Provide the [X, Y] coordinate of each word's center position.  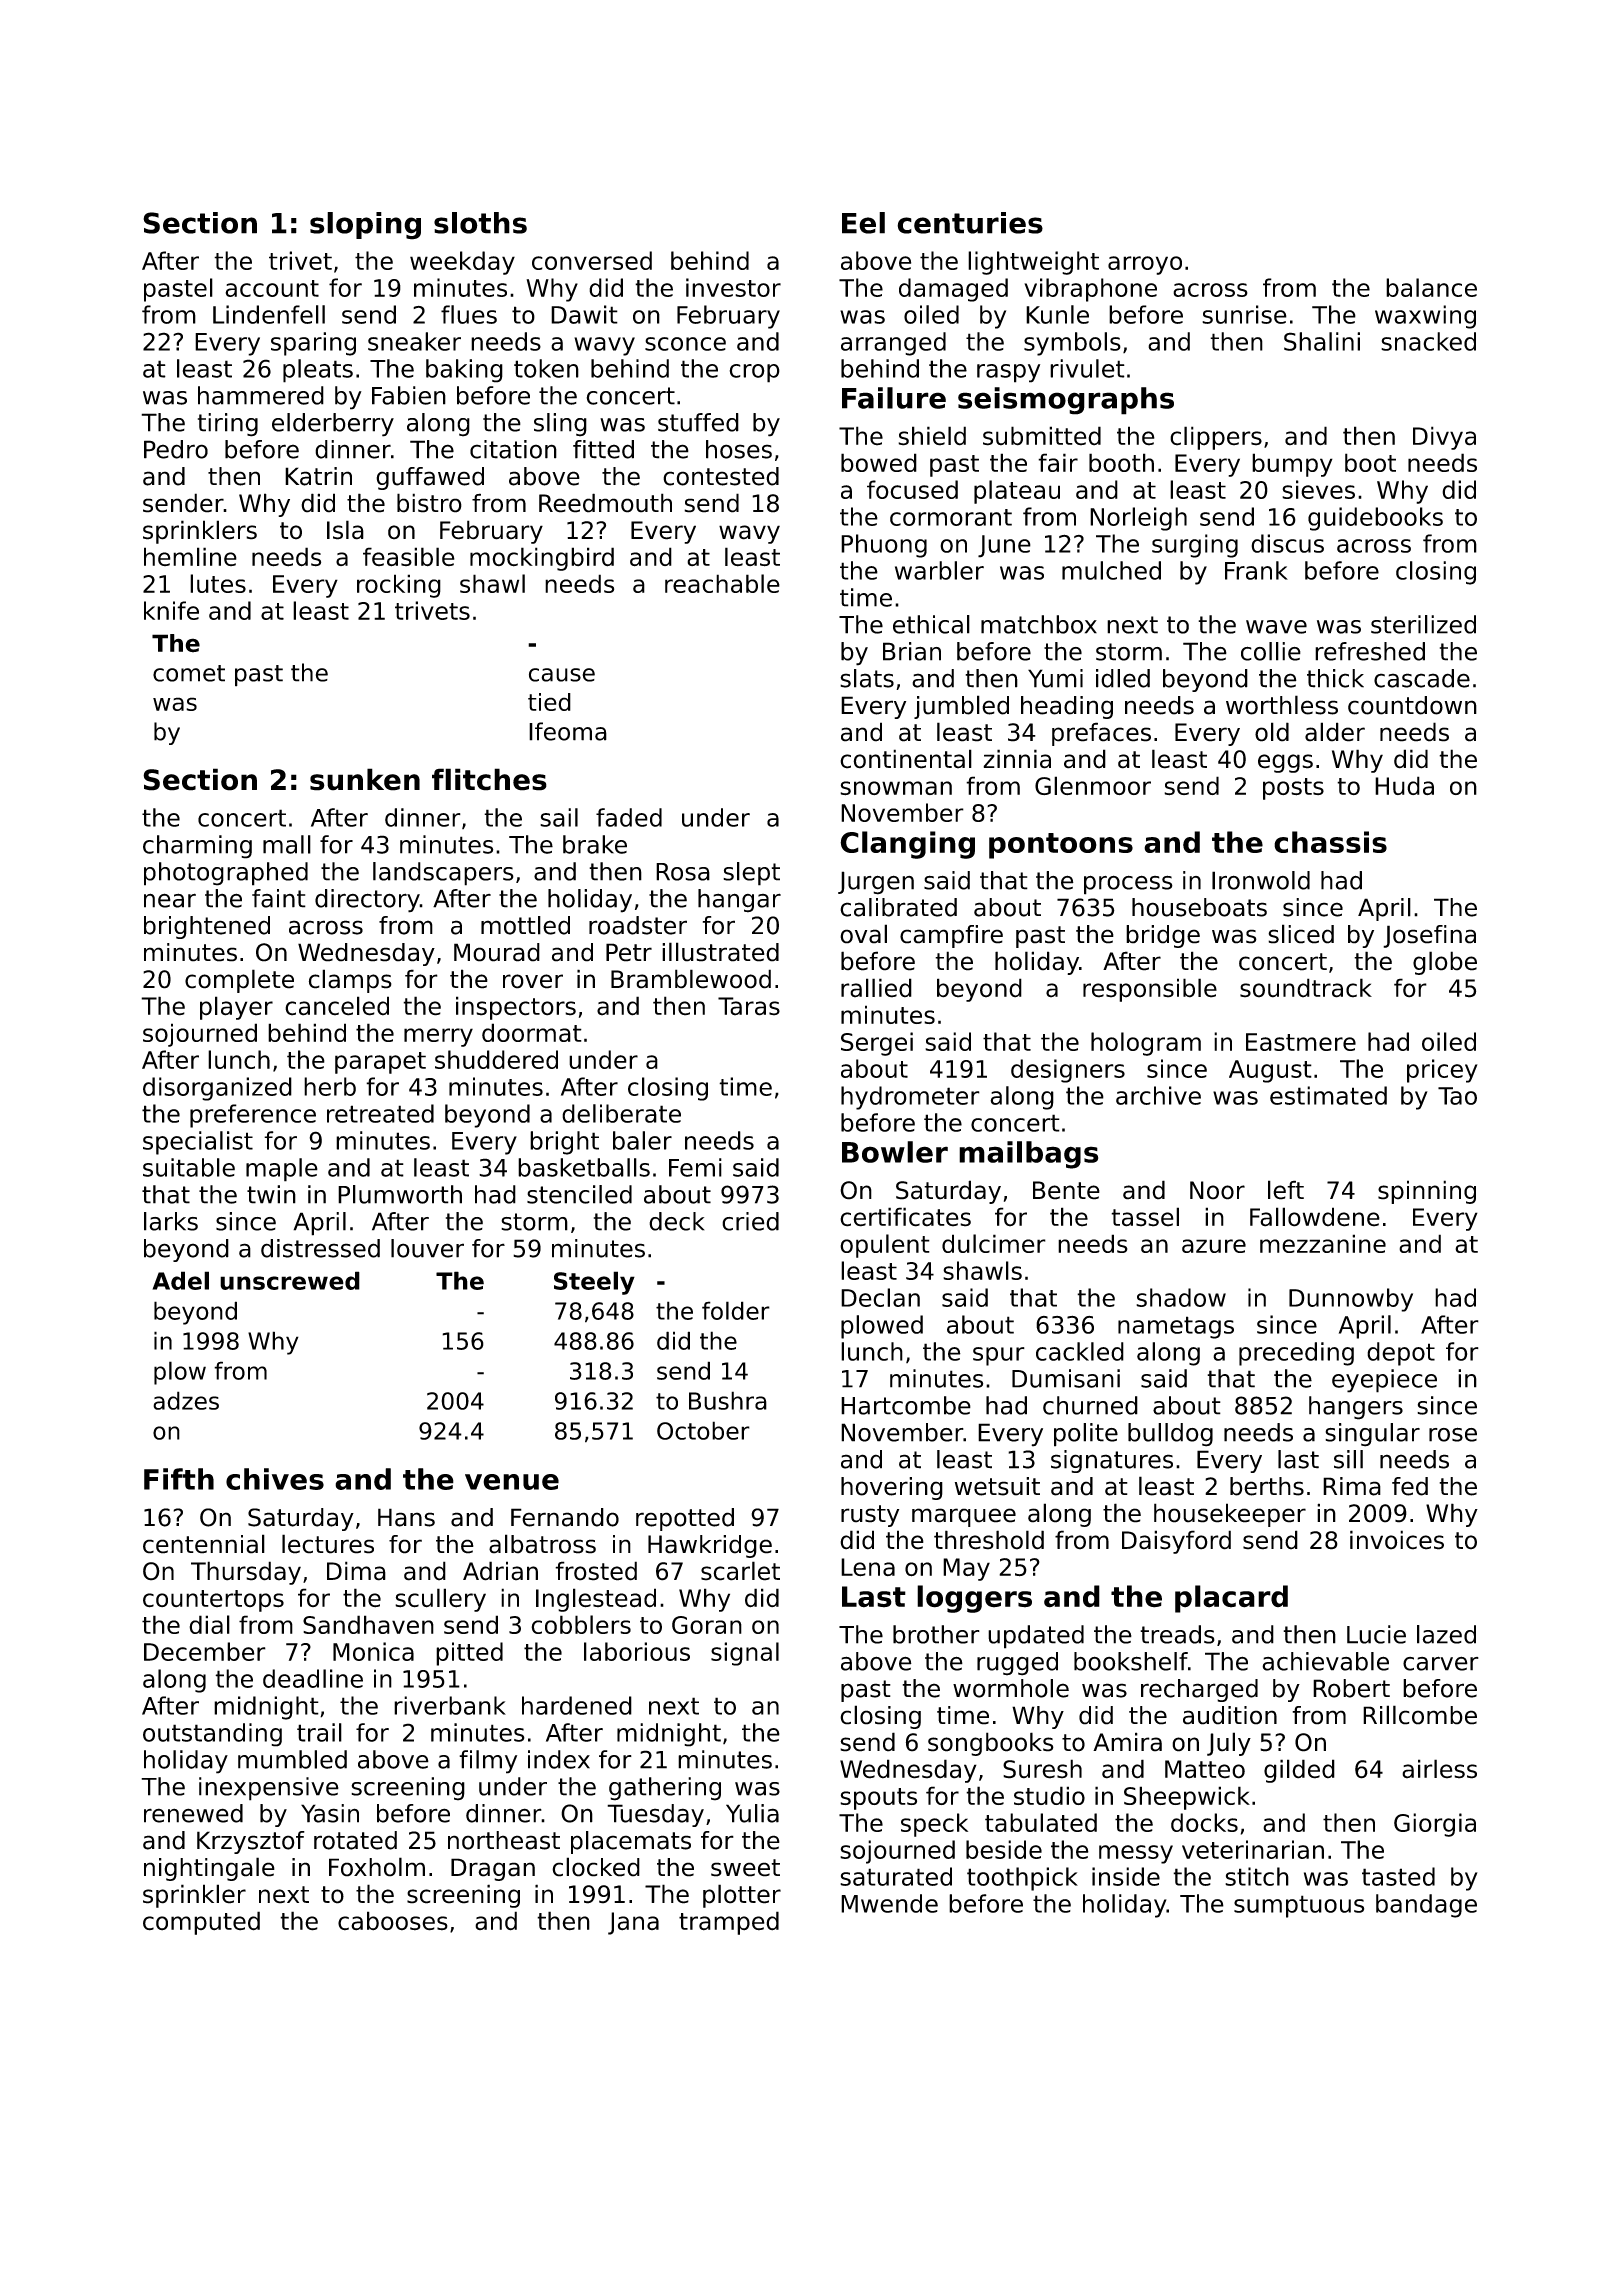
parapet [380, 1063]
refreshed [1370, 651]
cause [562, 675]
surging [1195, 546]
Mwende [889, 1903]
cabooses [393, 1921]
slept [751, 874]
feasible [409, 557]
